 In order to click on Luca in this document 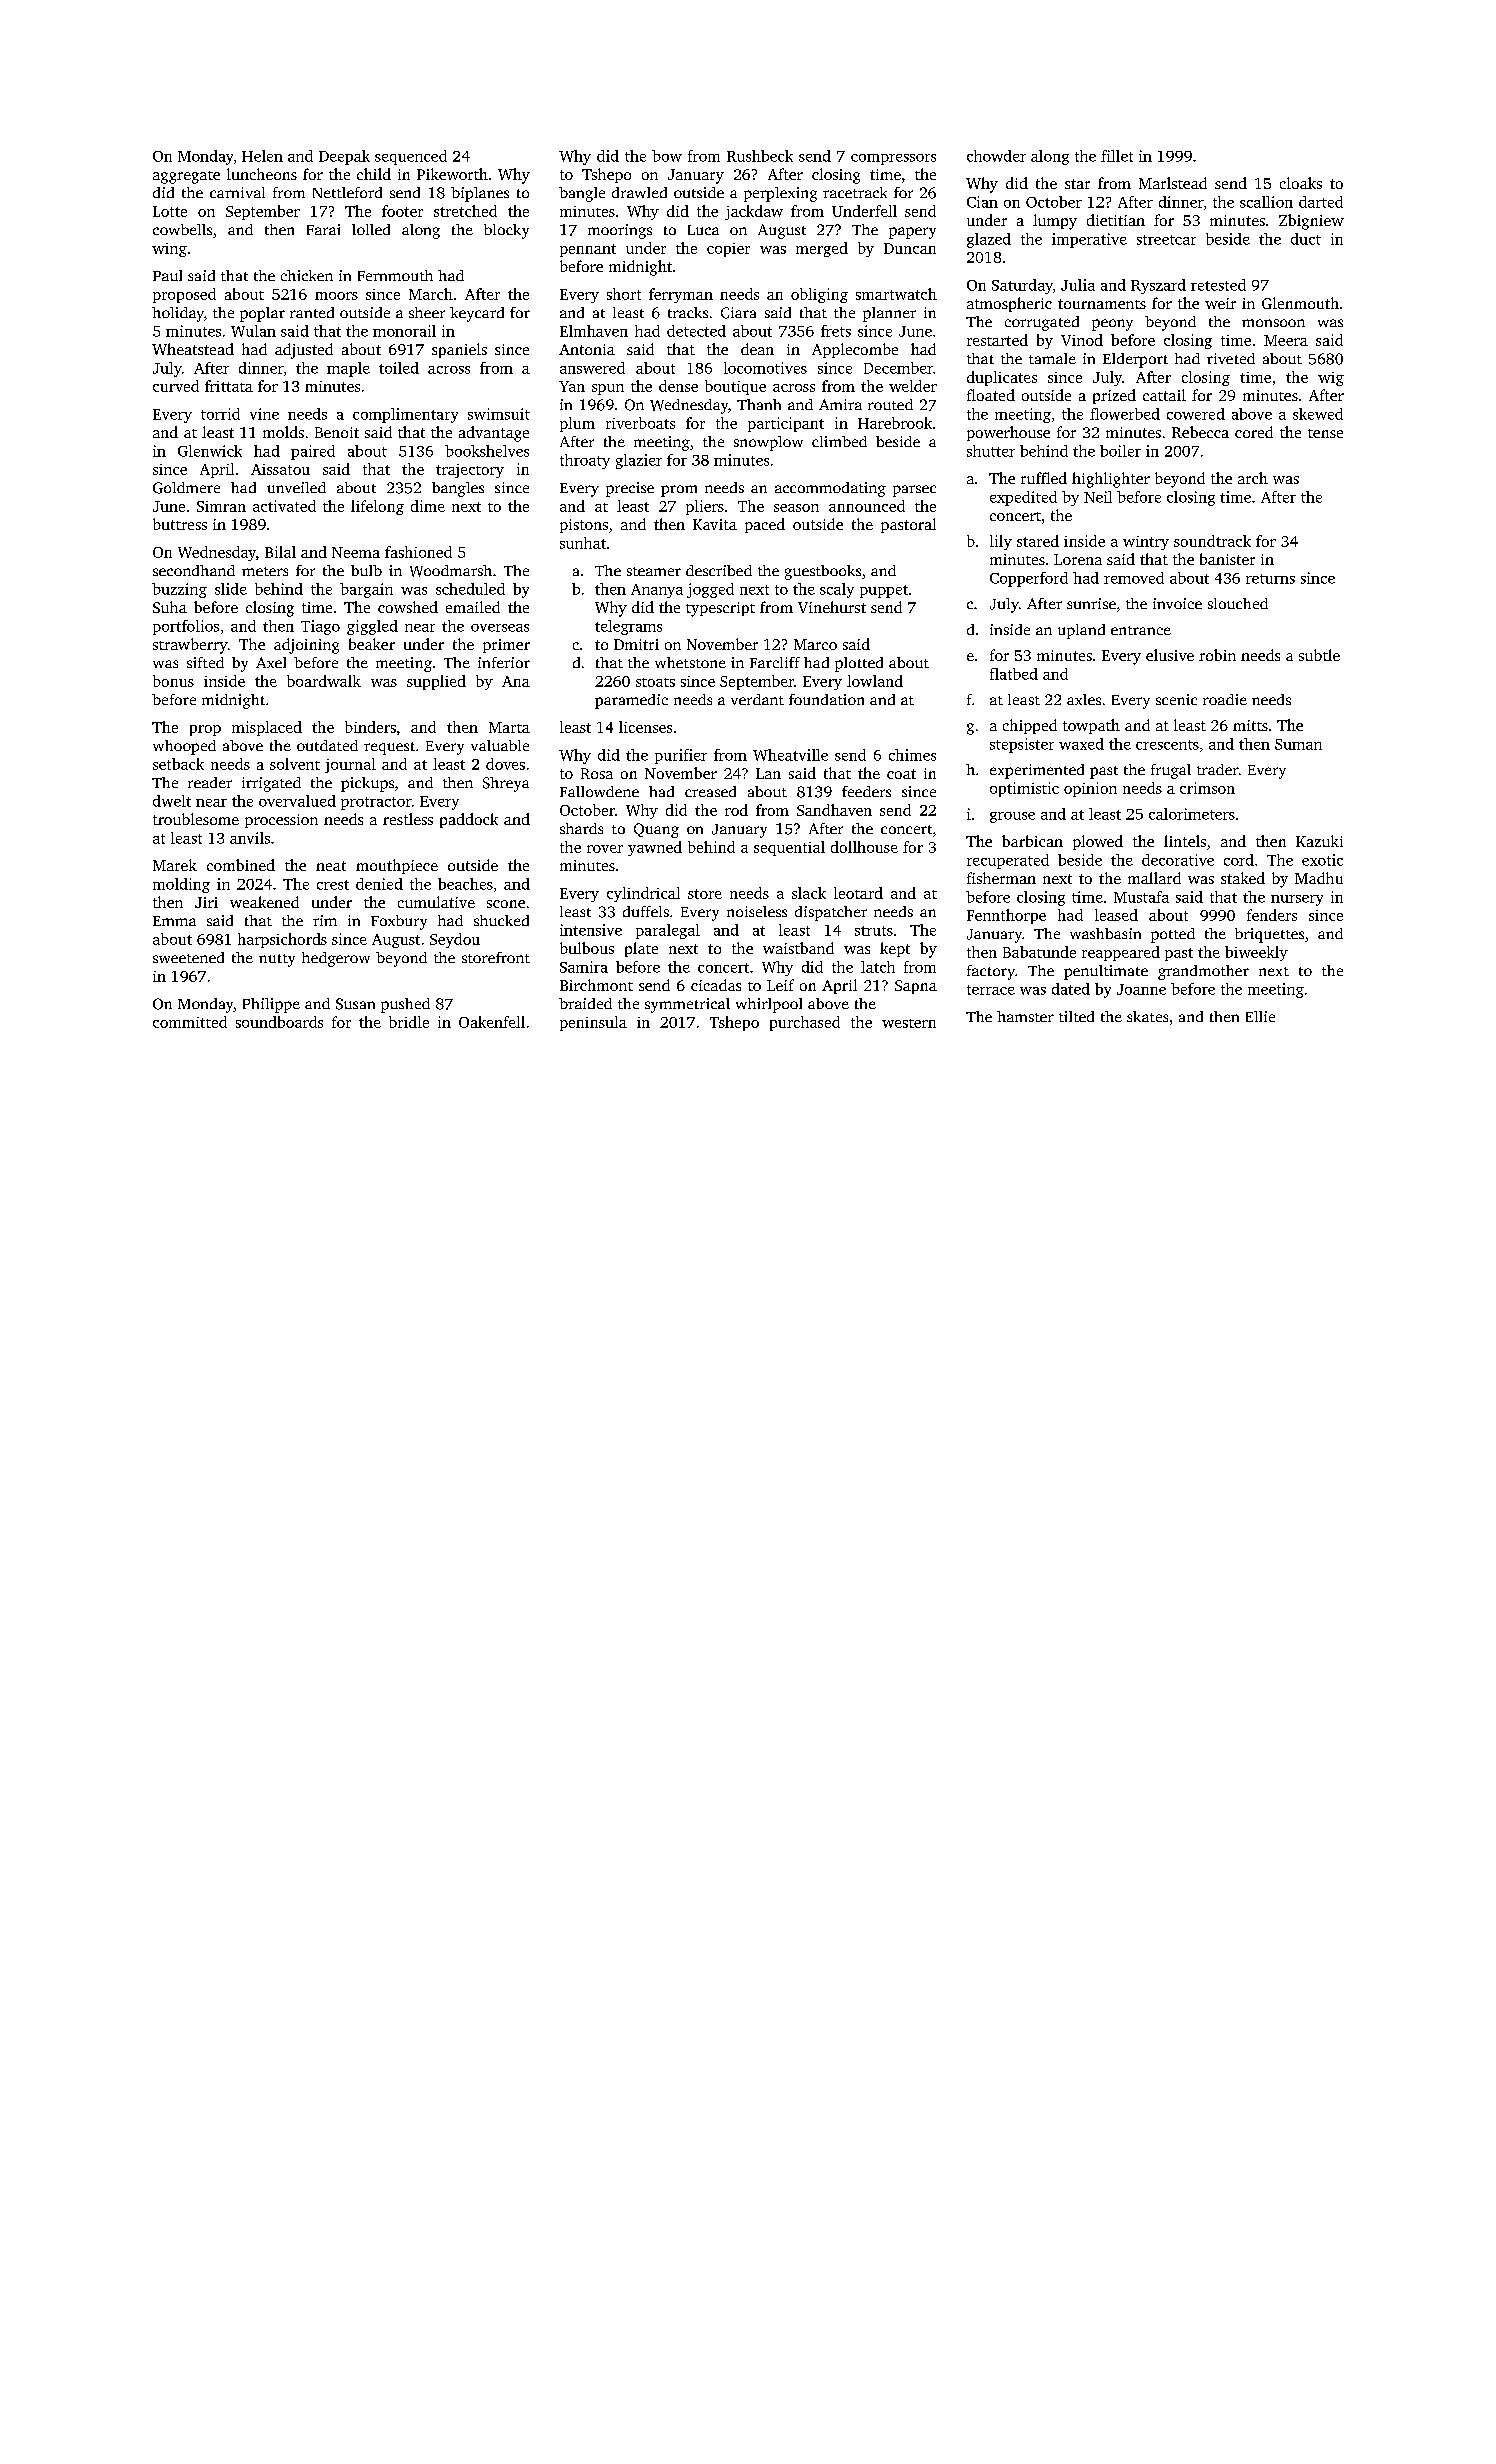, I will do `click(703, 230)`.
